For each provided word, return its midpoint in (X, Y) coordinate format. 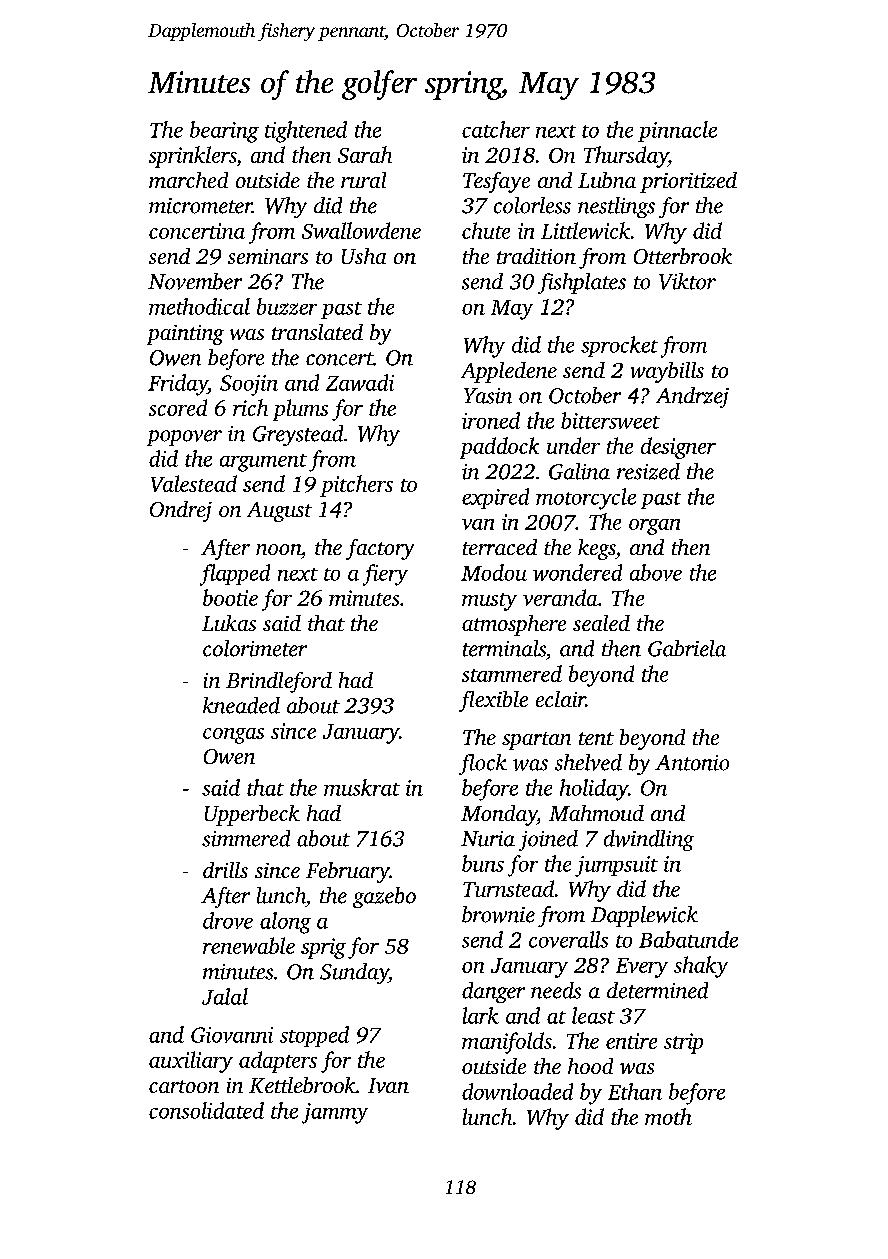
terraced (500, 547)
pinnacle (677, 131)
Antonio (692, 763)
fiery (385, 575)
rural (363, 180)
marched (188, 180)
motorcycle (586, 499)
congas (233, 736)
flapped (235, 575)
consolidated (206, 1110)
